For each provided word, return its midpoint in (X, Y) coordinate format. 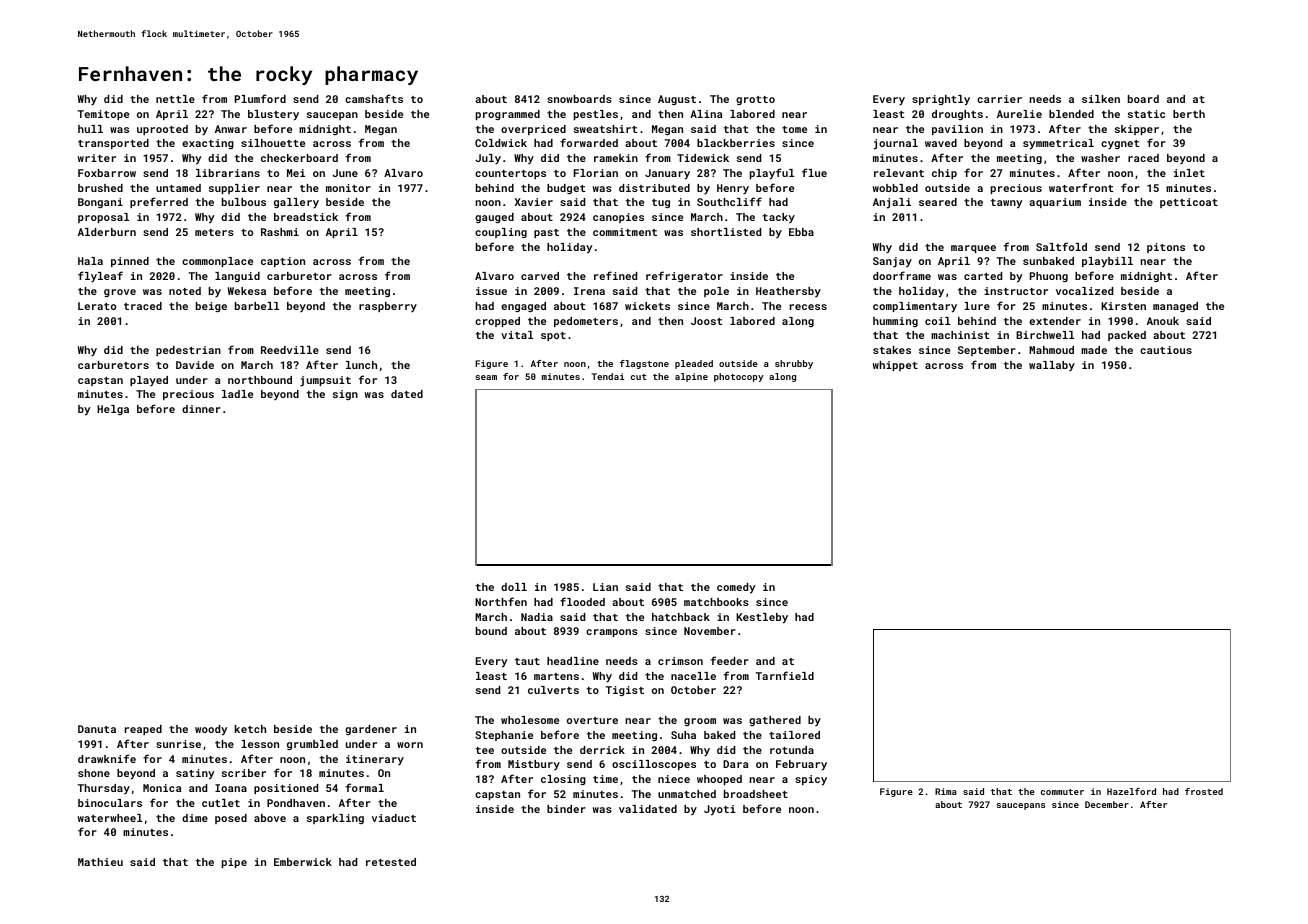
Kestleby (762, 618)
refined (615, 275)
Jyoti (720, 810)
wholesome (530, 720)
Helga (113, 410)
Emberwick (303, 862)
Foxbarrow (107, 173)
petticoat (1189, 203)
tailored (794, 735)
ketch (250, 729)
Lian (605, 587)
